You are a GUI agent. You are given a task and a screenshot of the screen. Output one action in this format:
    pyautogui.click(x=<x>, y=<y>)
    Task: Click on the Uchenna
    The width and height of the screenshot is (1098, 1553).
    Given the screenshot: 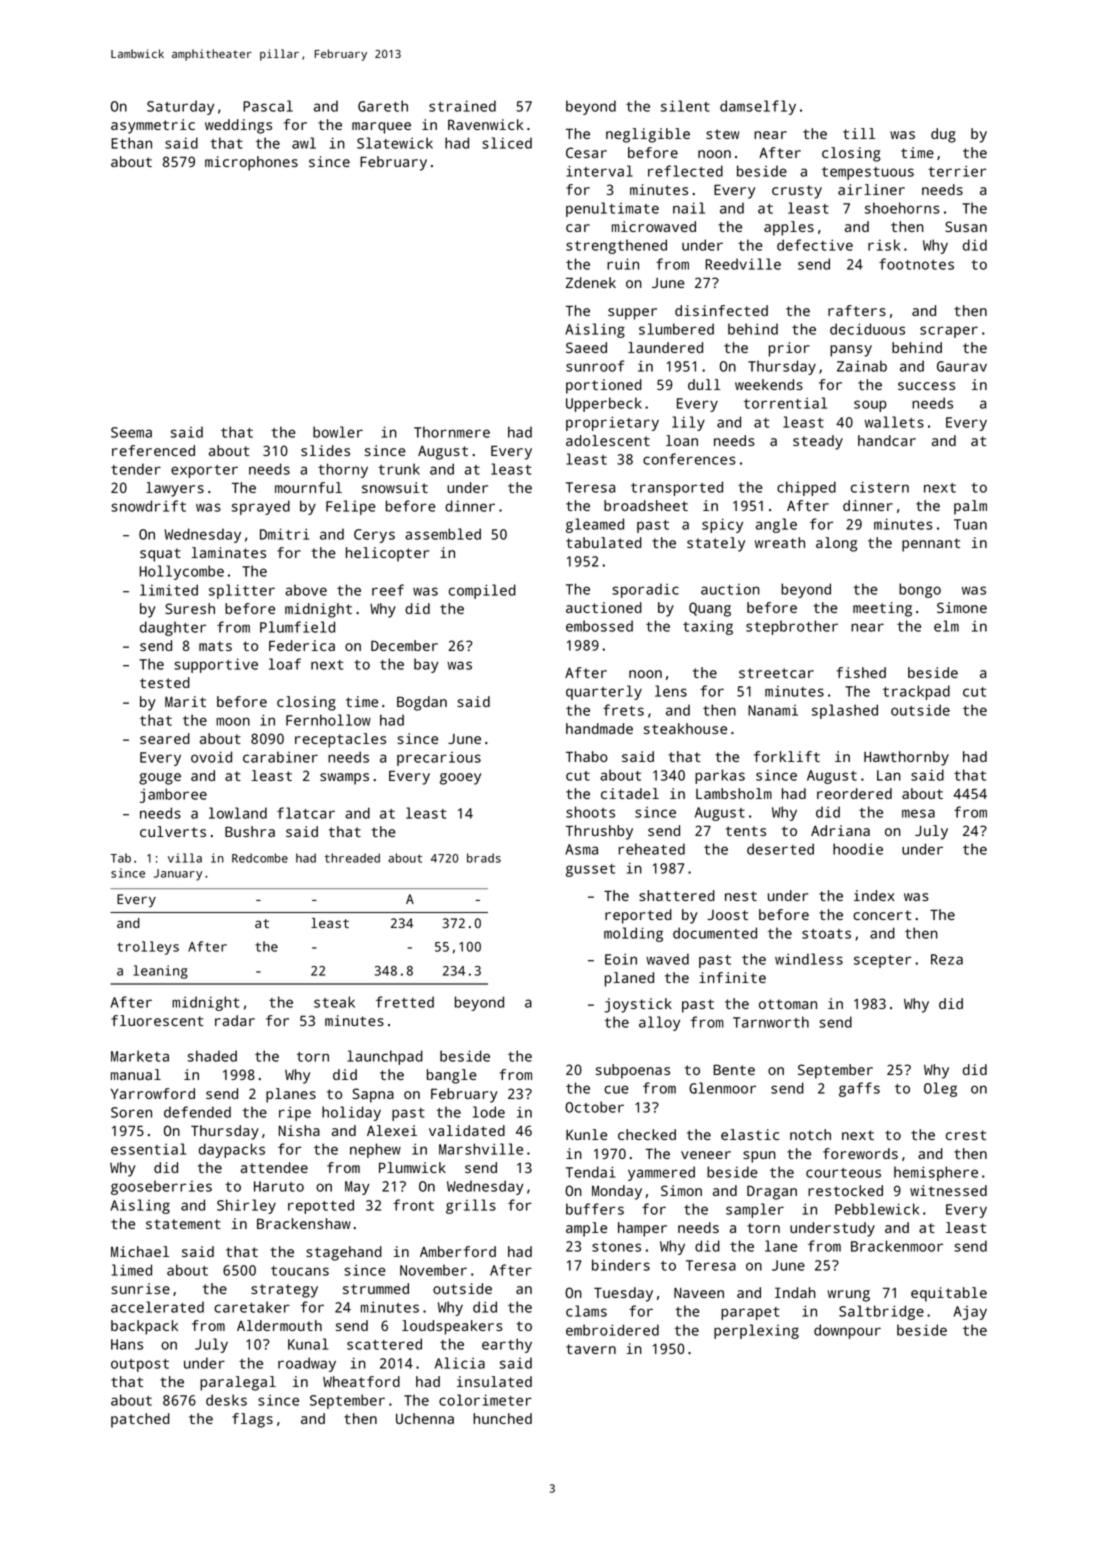 What is the action you would take?
    pyautogui.click(x=425, y=1418)
